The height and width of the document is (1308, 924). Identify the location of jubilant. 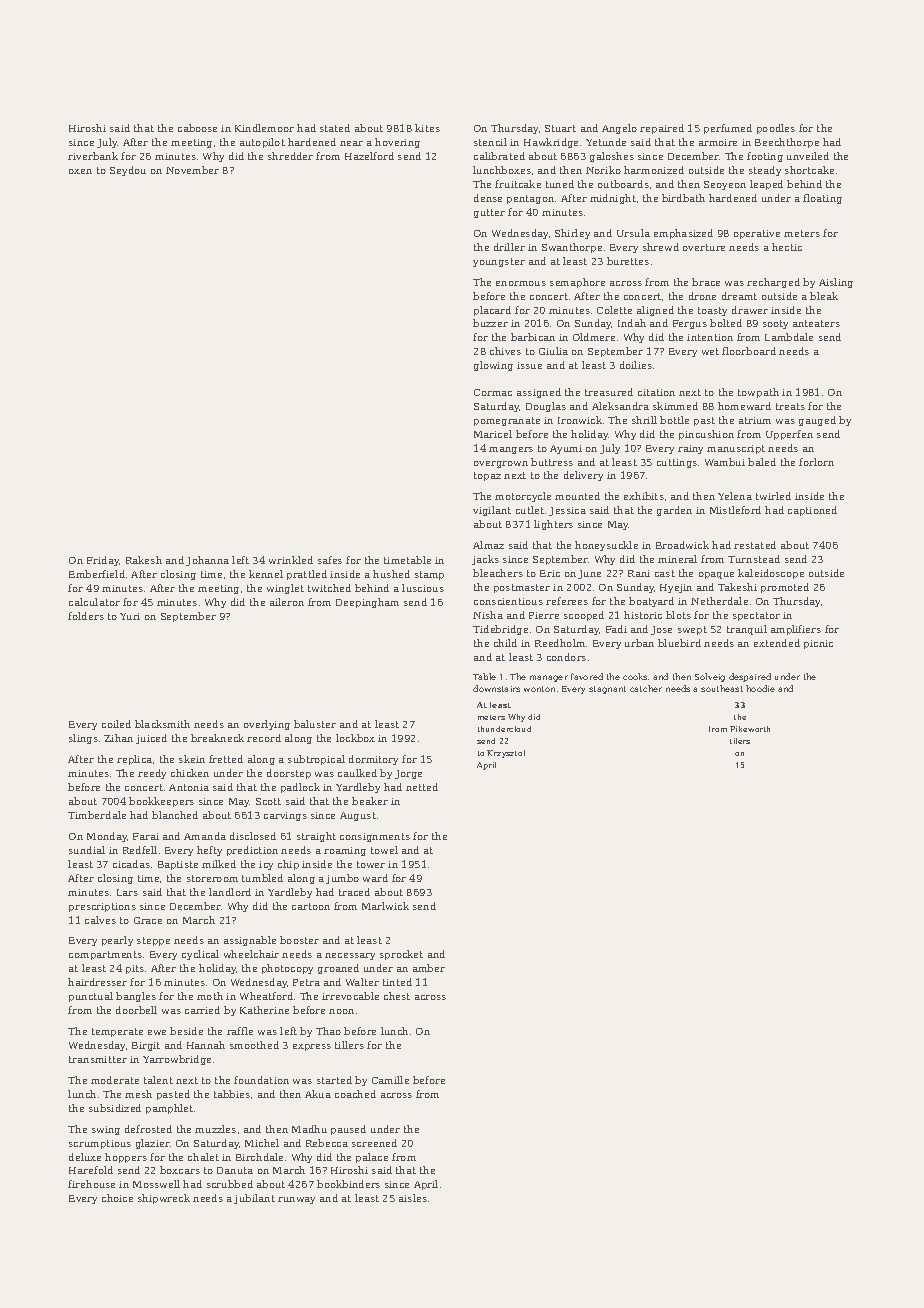
(254, 1199).
